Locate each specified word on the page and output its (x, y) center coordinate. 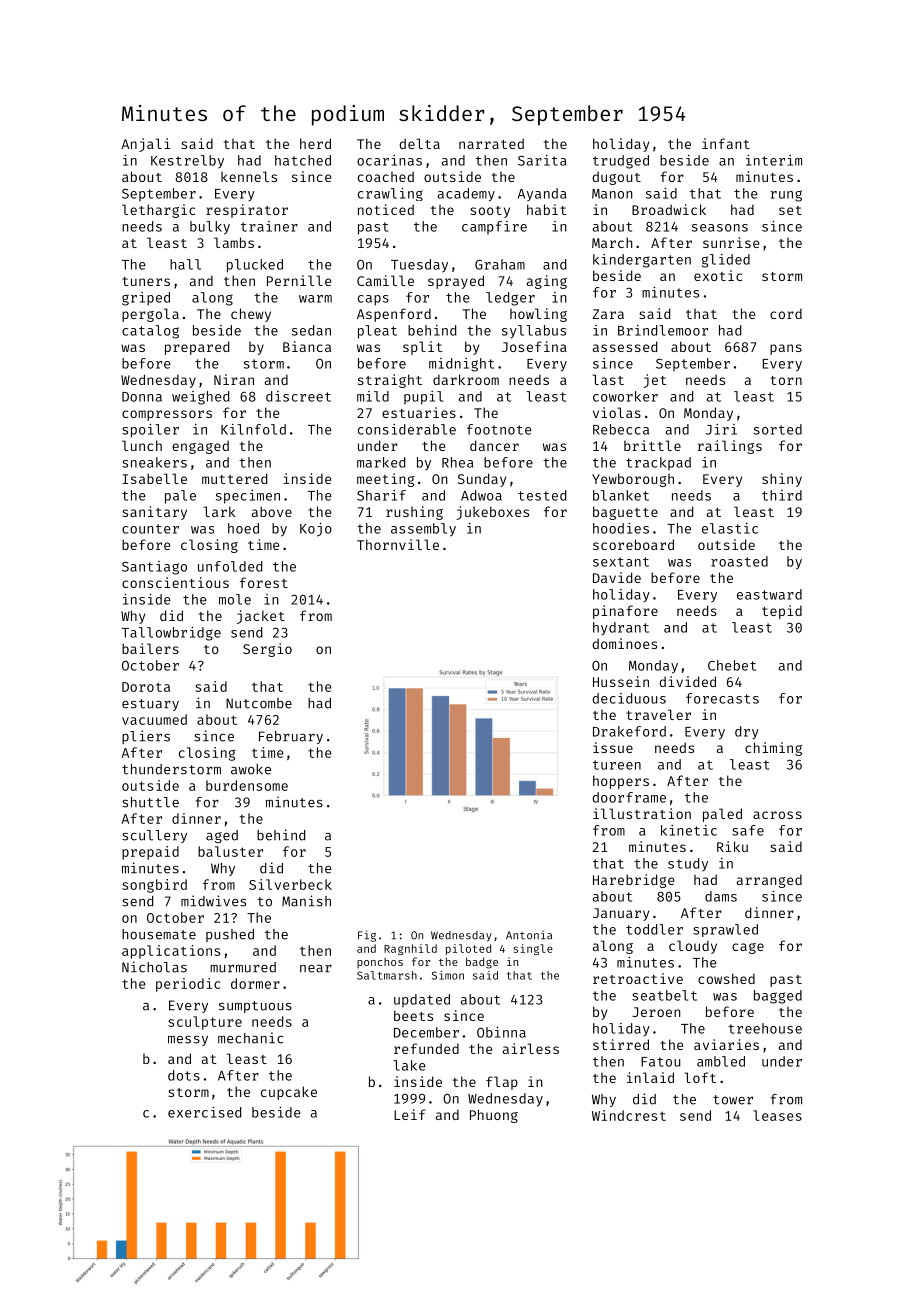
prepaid (150, 853)
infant (726, 143)
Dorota (146, 687)
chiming (773, 749)
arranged (769, 881)
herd (315, 143)
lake (409, 1065)
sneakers (154, 462)
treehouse (765, 1028)
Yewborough (633, 480)
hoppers (621, 782)
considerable (407, 429)
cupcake (289, 1093)
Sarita (542, 160)
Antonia (529, 935)
